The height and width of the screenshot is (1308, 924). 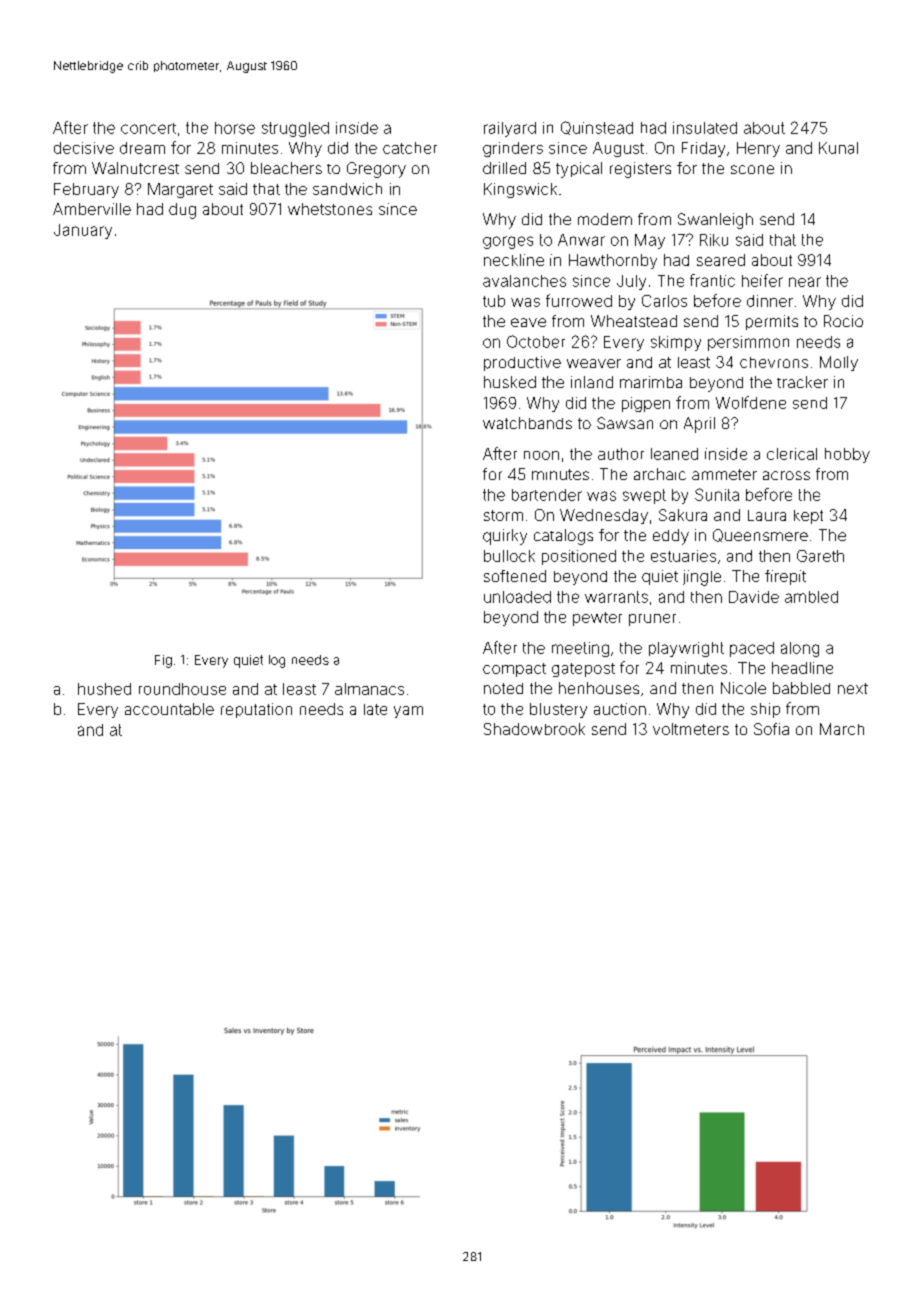 I want to click on decisive, so click(x=84, y=148).
